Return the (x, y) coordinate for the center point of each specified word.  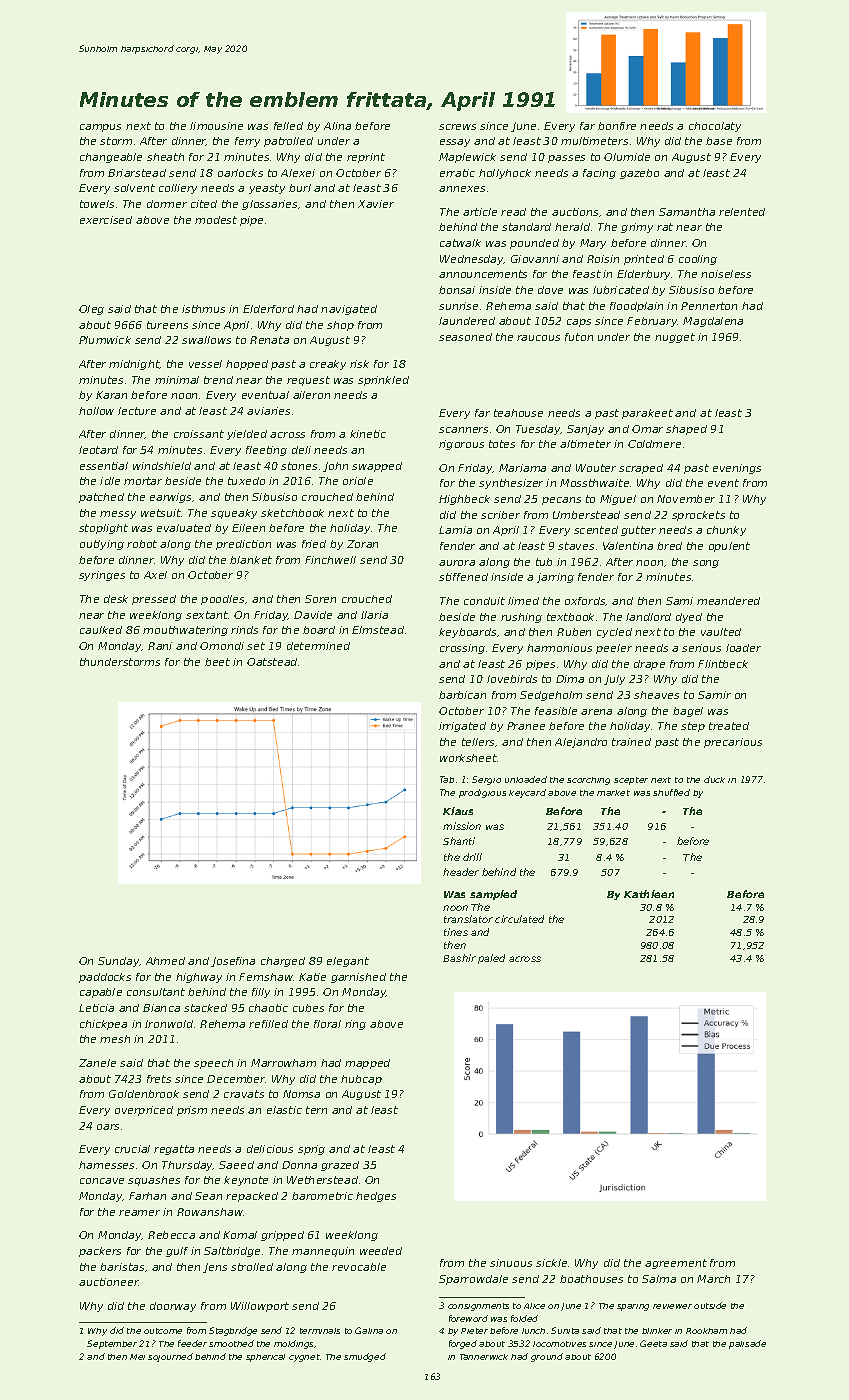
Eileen (248, 528)
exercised (106, 220)
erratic (457, 173)
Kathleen (649, 894)
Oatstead (272, 662)
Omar (647, 429)
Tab (447, 779)
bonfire (617, 126)
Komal (240, 1235)
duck (714, 779)
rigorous (461, 445)
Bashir (459, 958)
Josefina (233, 962)
